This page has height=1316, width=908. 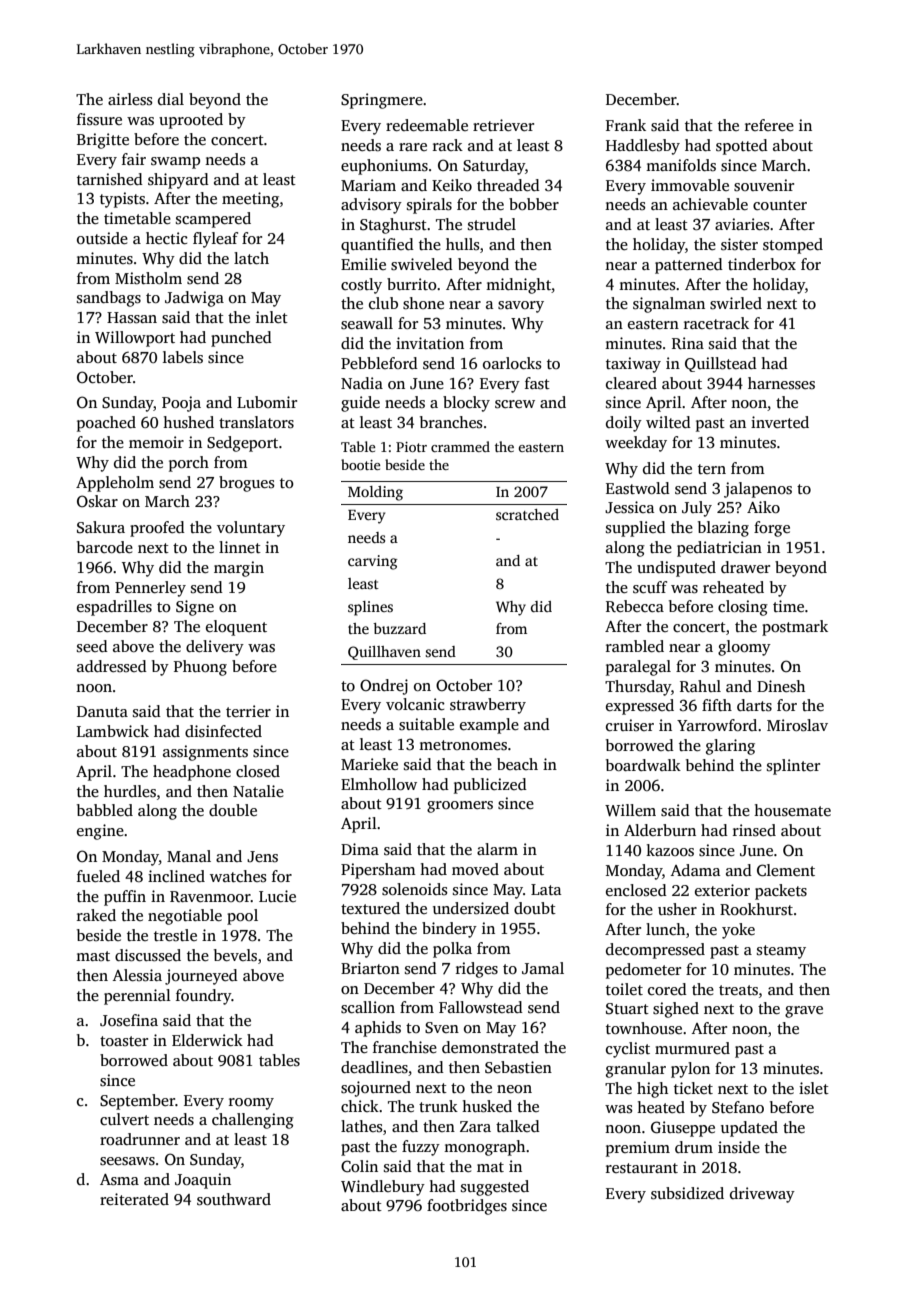 What do you see at coordinates (635, 646) in the page?
I see `rambled` at bounding box center [635, 646].
